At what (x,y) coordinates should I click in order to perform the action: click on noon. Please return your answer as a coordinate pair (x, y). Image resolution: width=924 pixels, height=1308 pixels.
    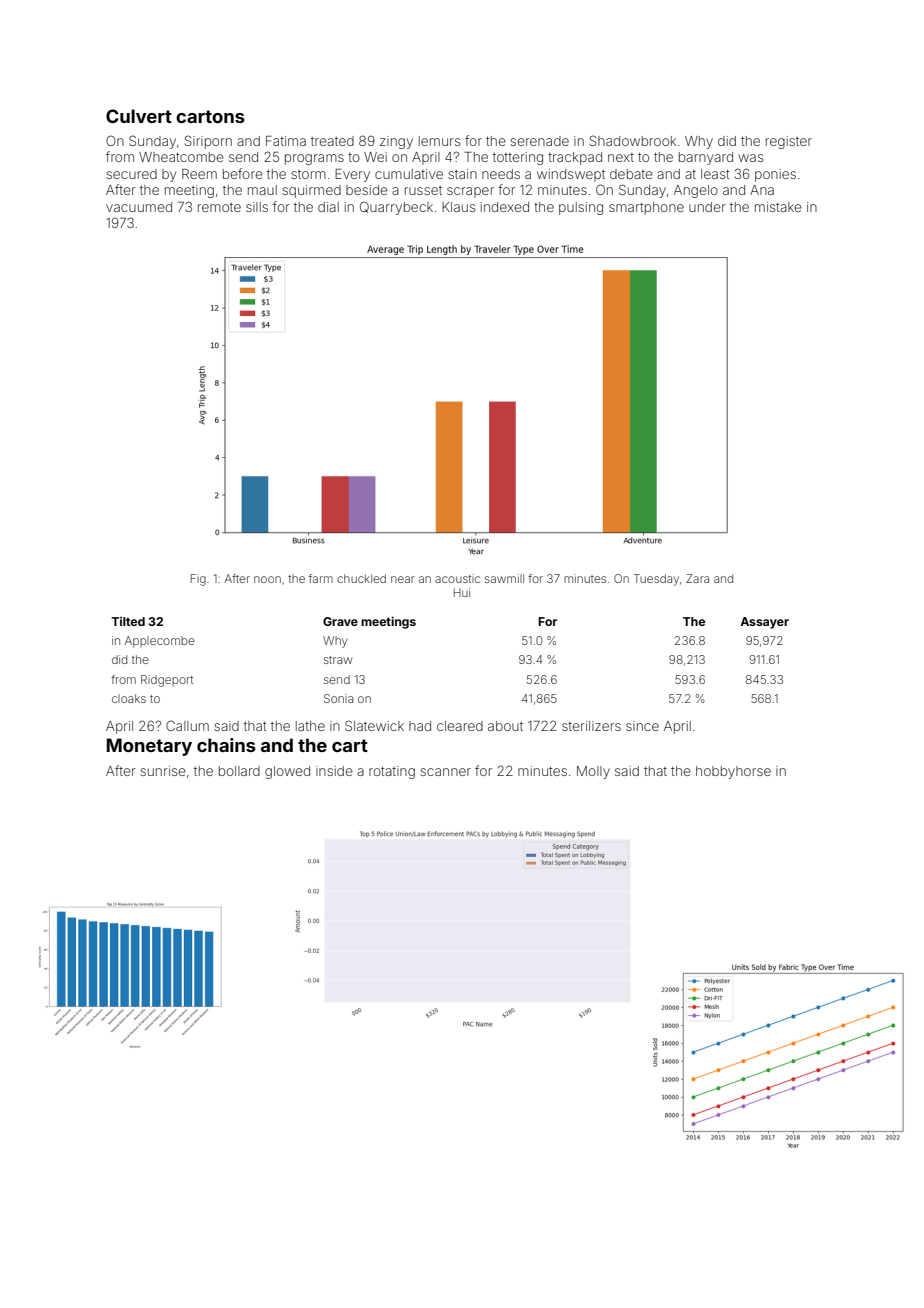
    Looking at the image, I should click on (267, 579).
